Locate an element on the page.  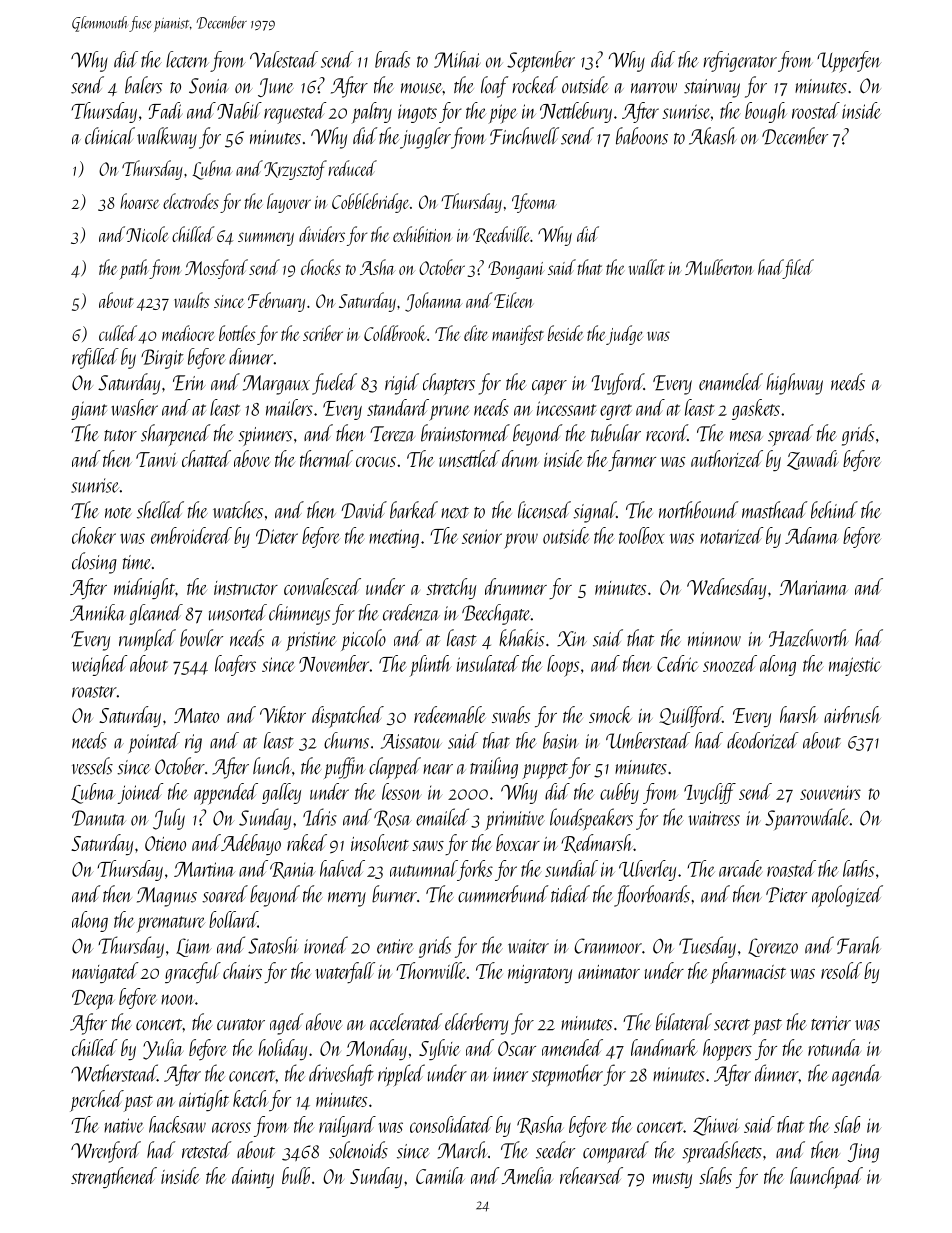
minnow is located at coordinates (714, 639).
